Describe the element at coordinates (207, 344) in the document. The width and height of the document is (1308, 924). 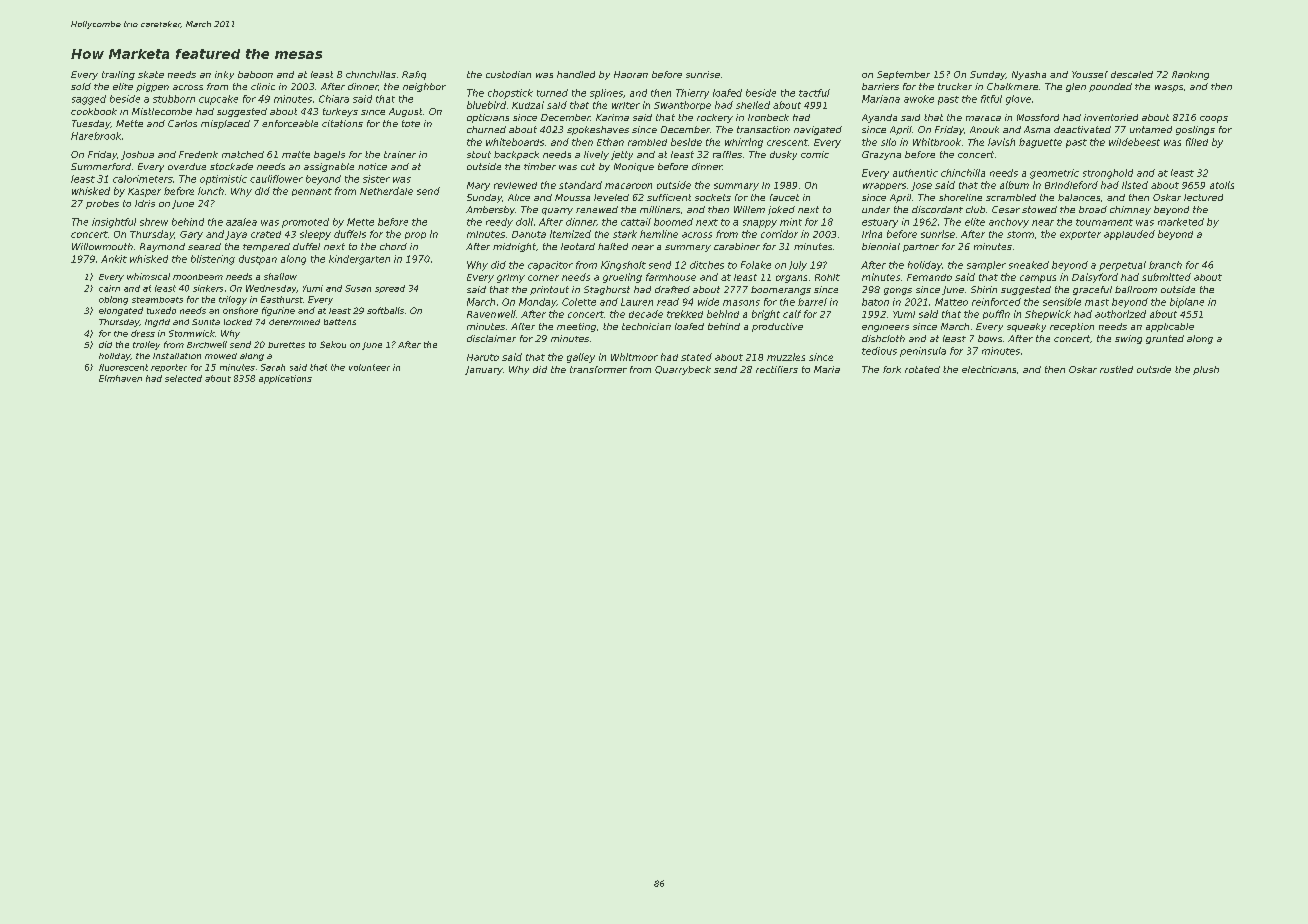
I see `Birchwell` at that location.
